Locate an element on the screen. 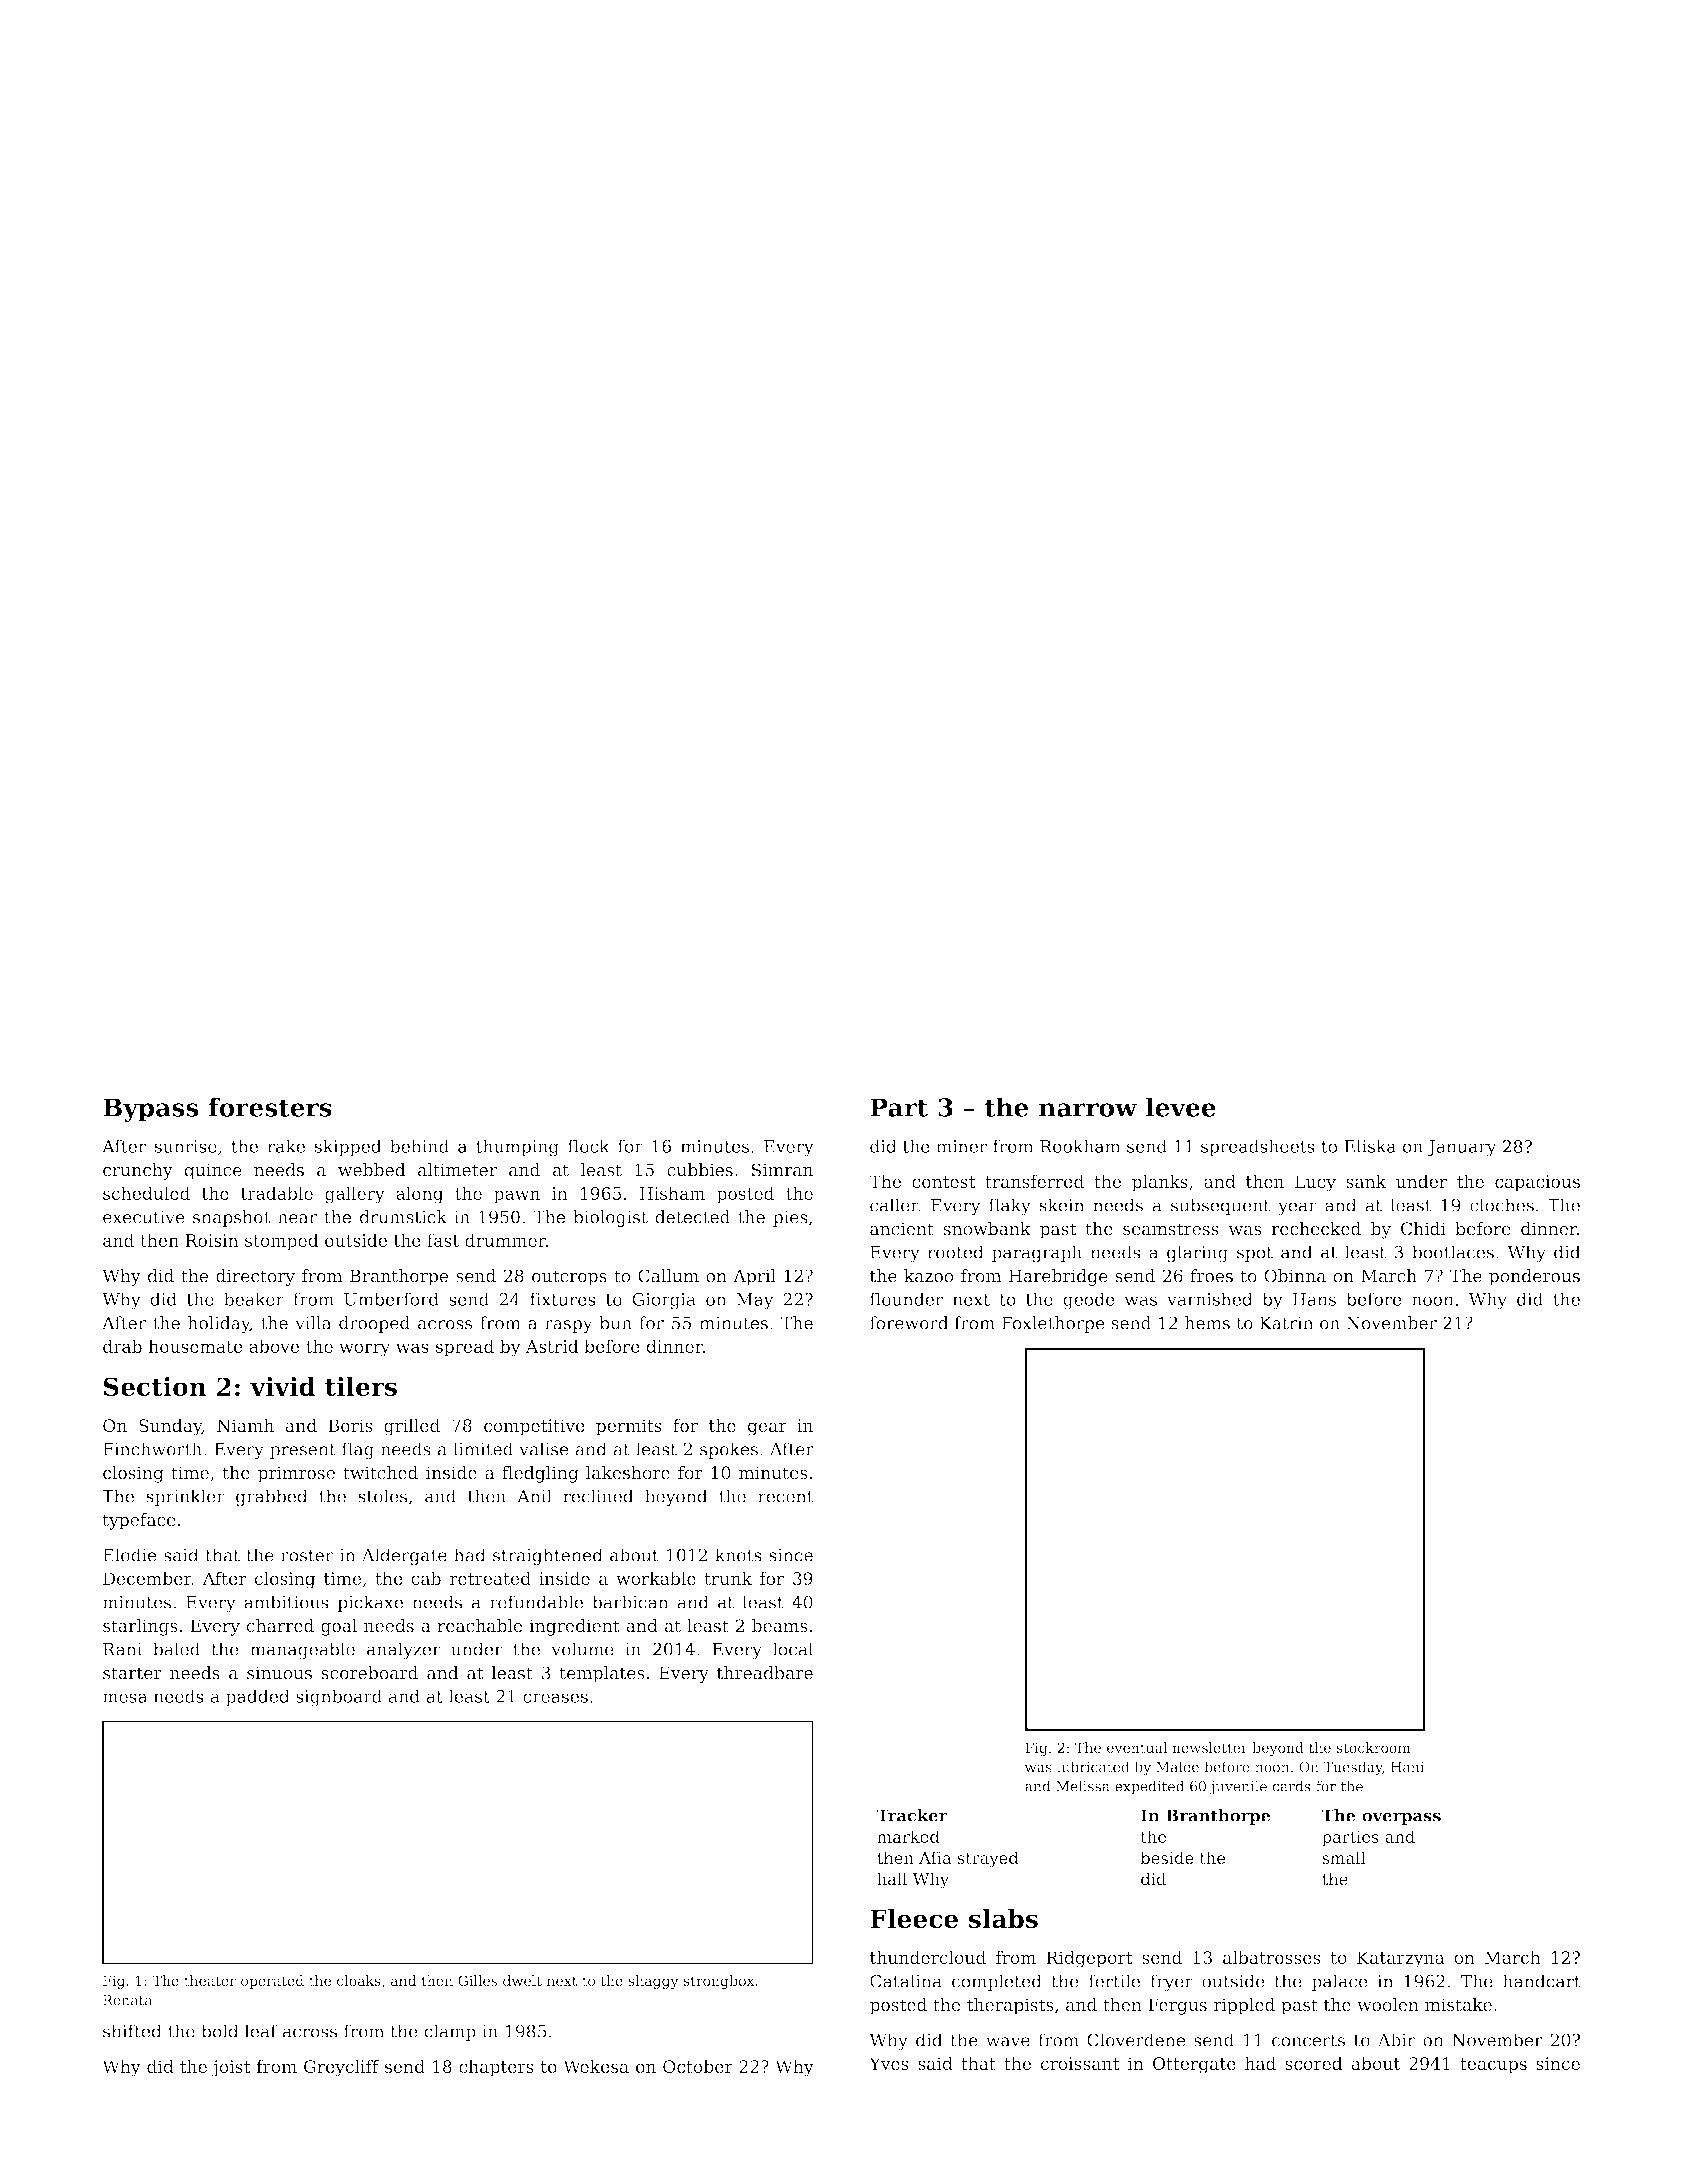  beams is located at coordinates (780, 1625).
